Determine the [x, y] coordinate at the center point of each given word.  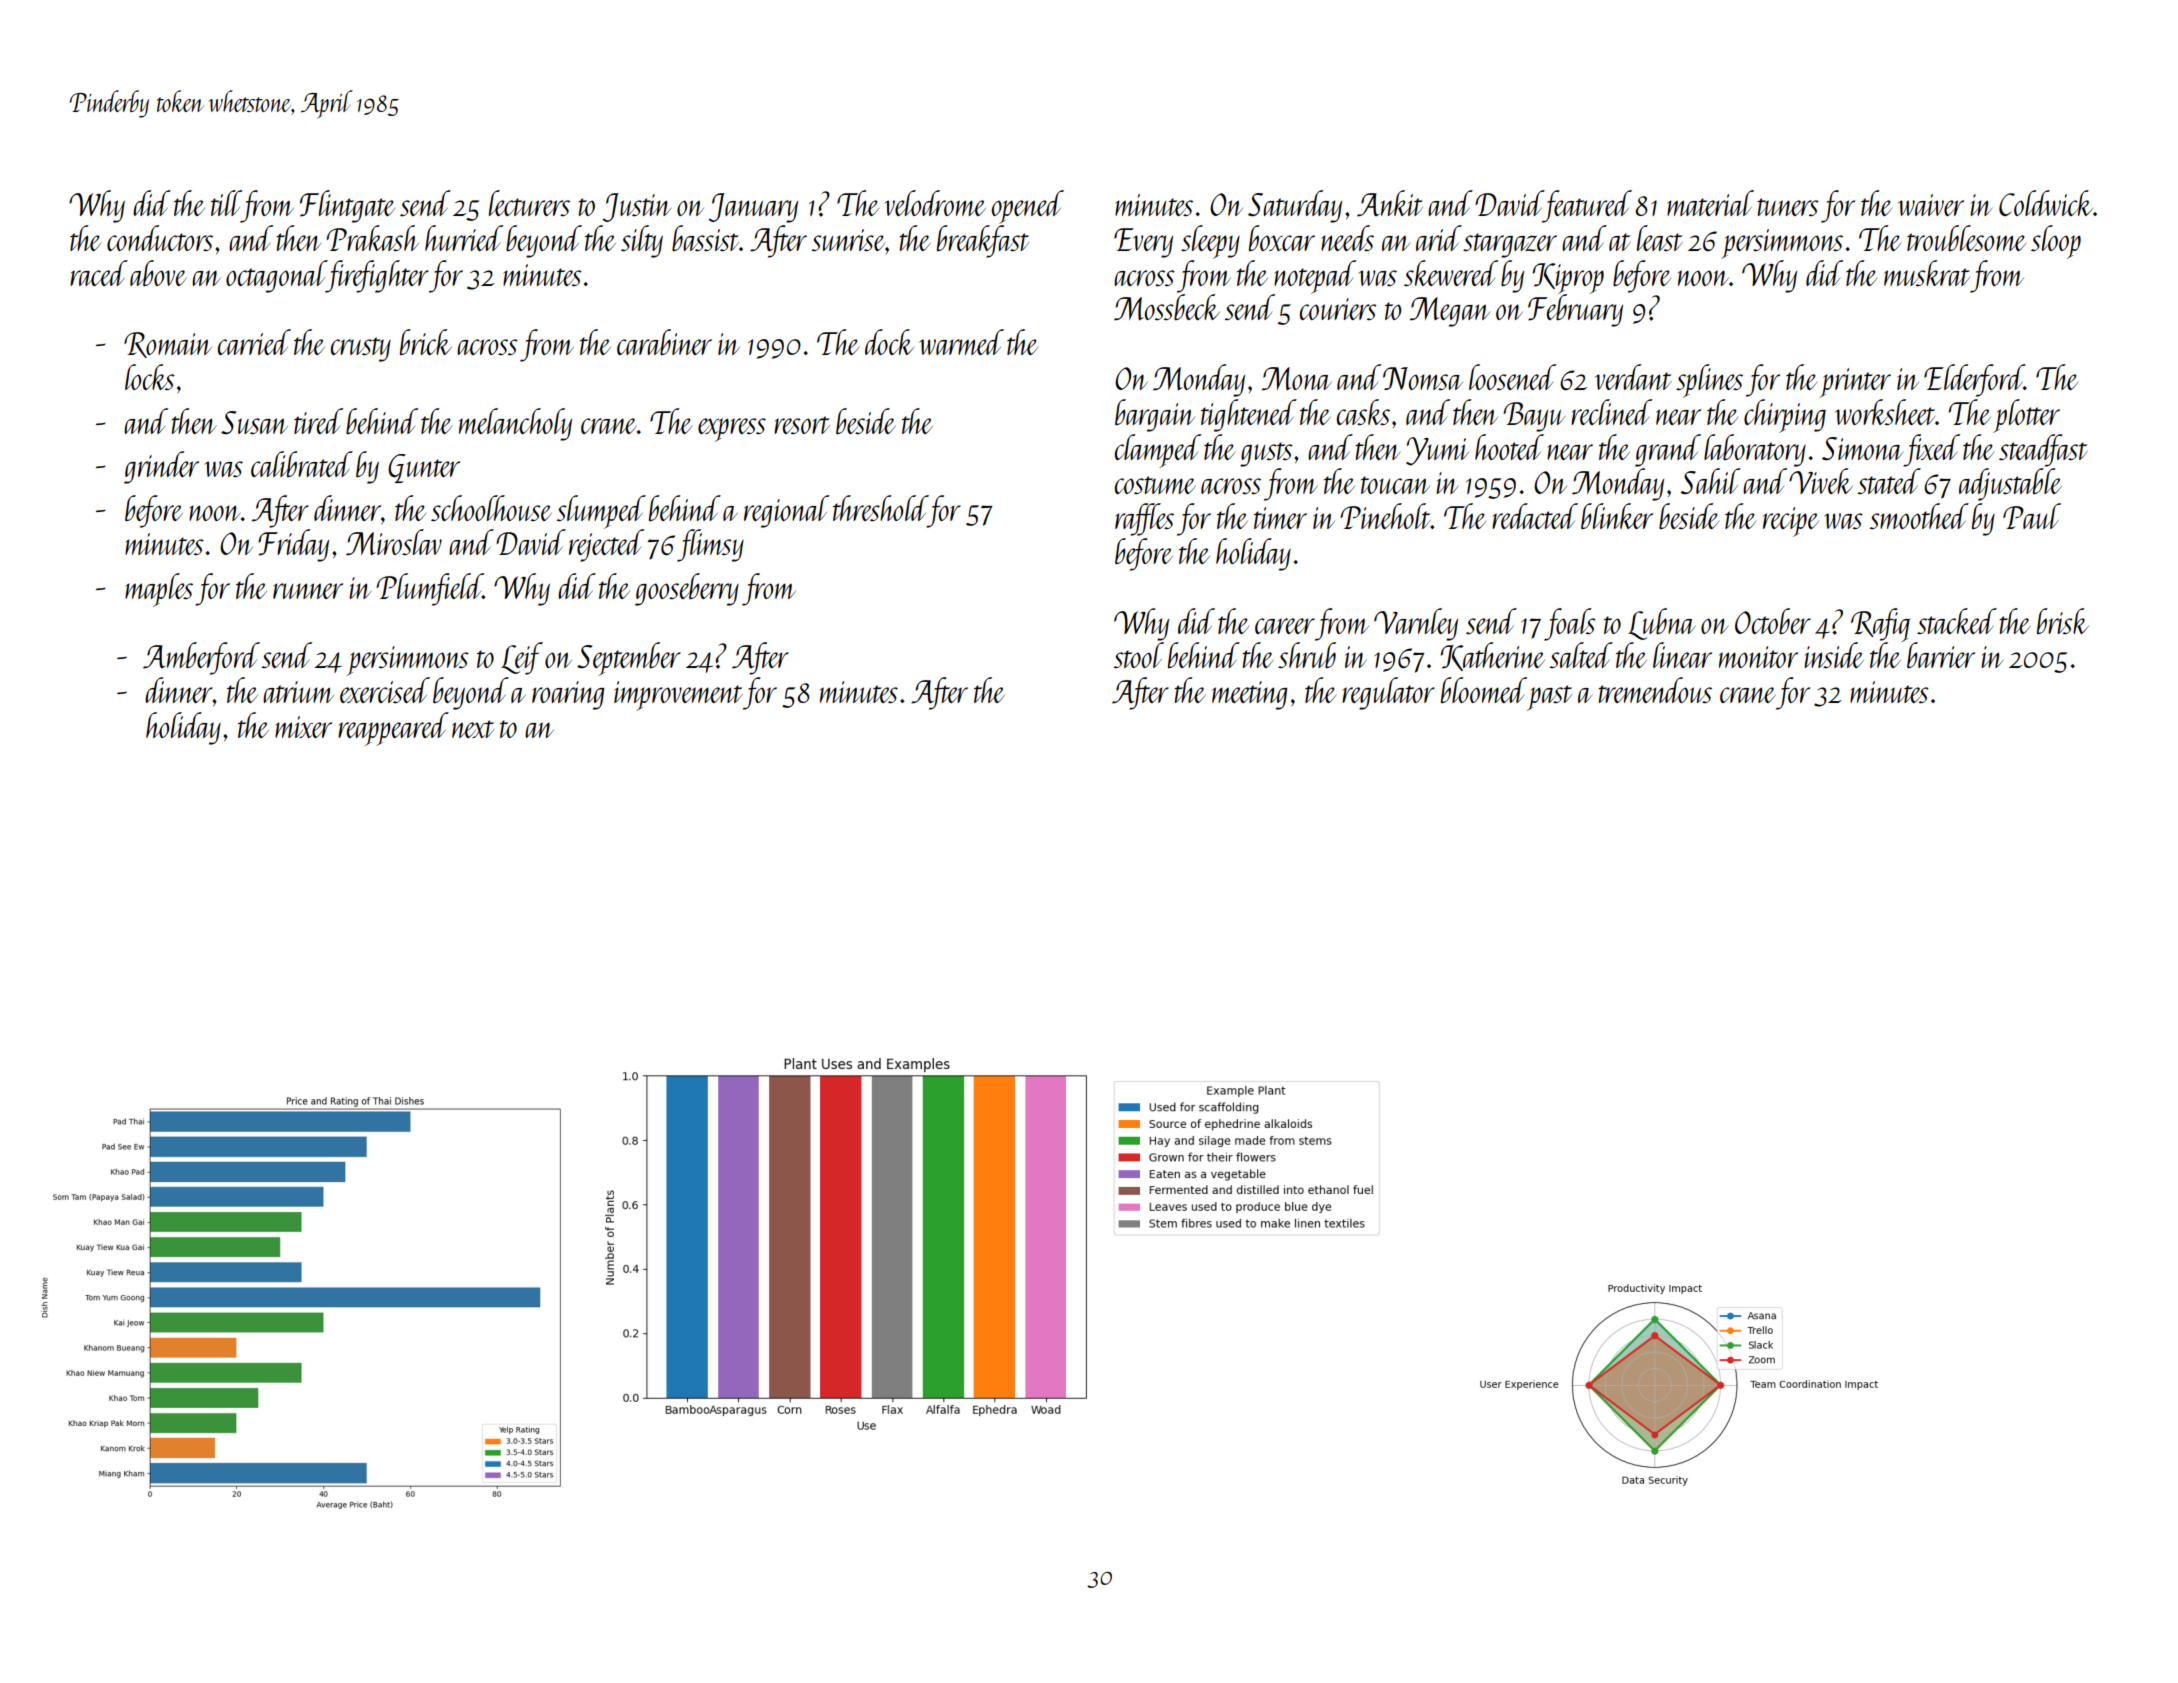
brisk [2063, 621]
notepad [1315, 277]
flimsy [710, 545]
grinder [161, 467]
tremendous [1655, 690]
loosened [1512, 377]
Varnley [1416, 624]
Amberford [201, 658]
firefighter [378, 276]
